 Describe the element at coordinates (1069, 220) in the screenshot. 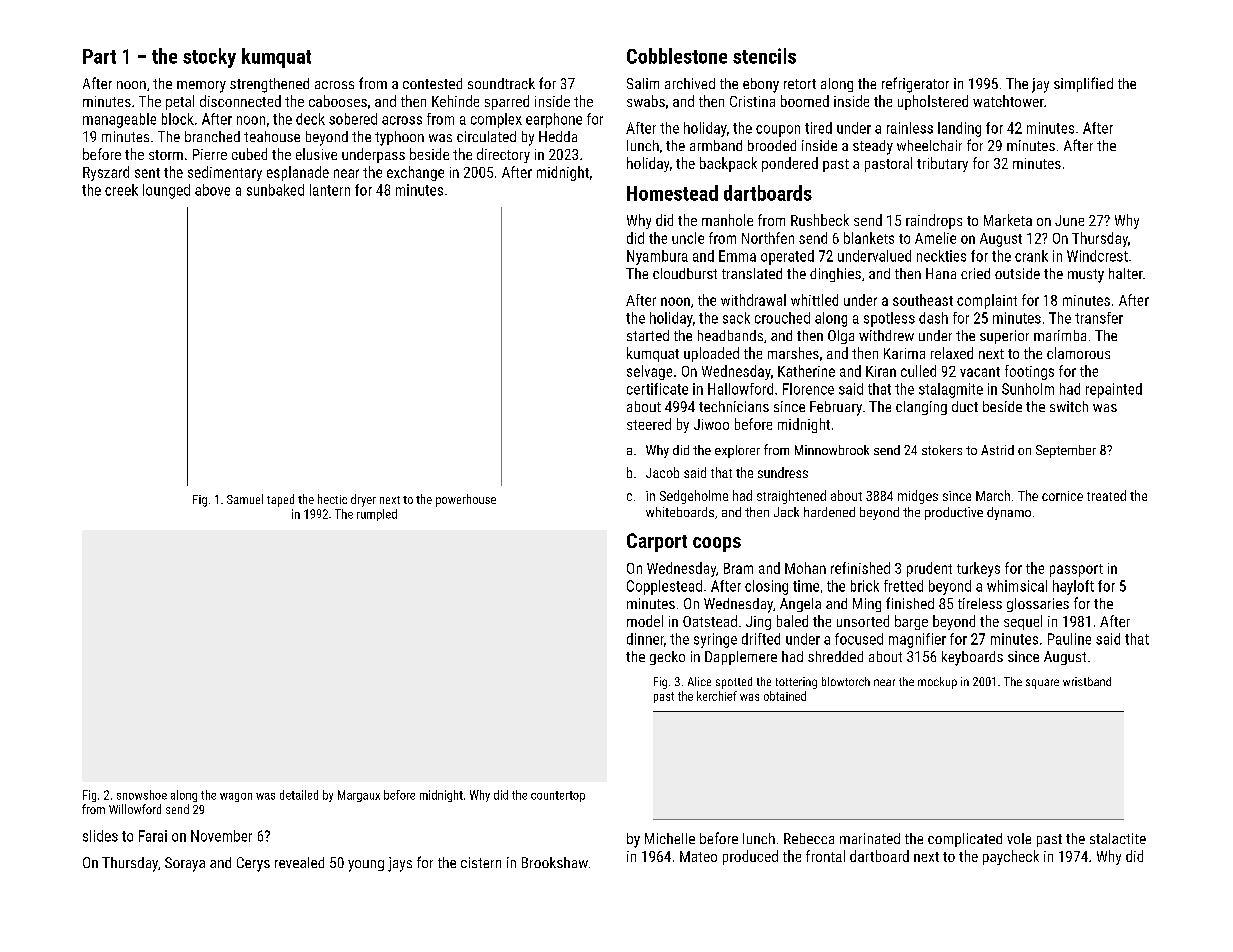

I see `June` at that location.
